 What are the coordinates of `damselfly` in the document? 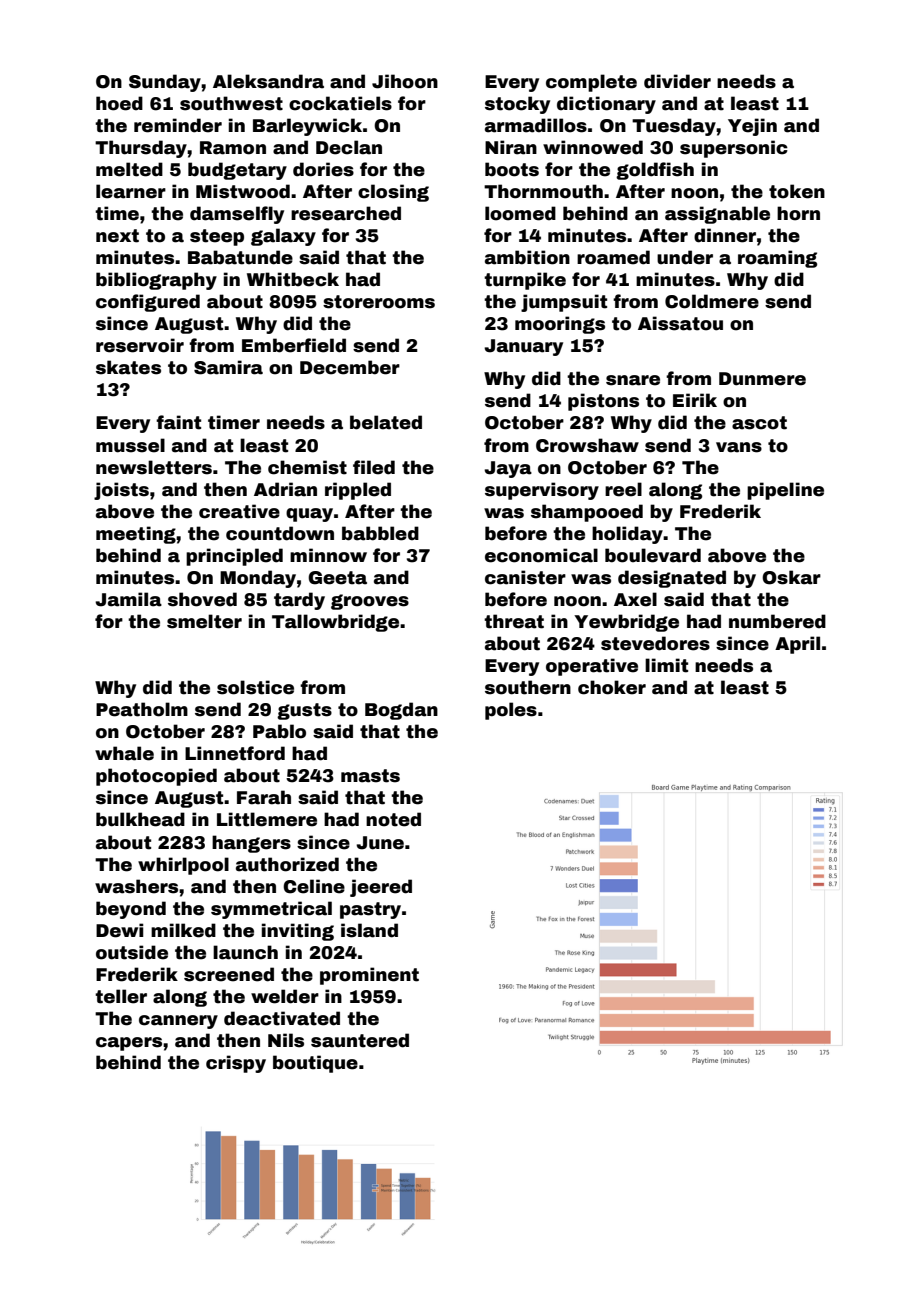 It's located at (237, 215).
